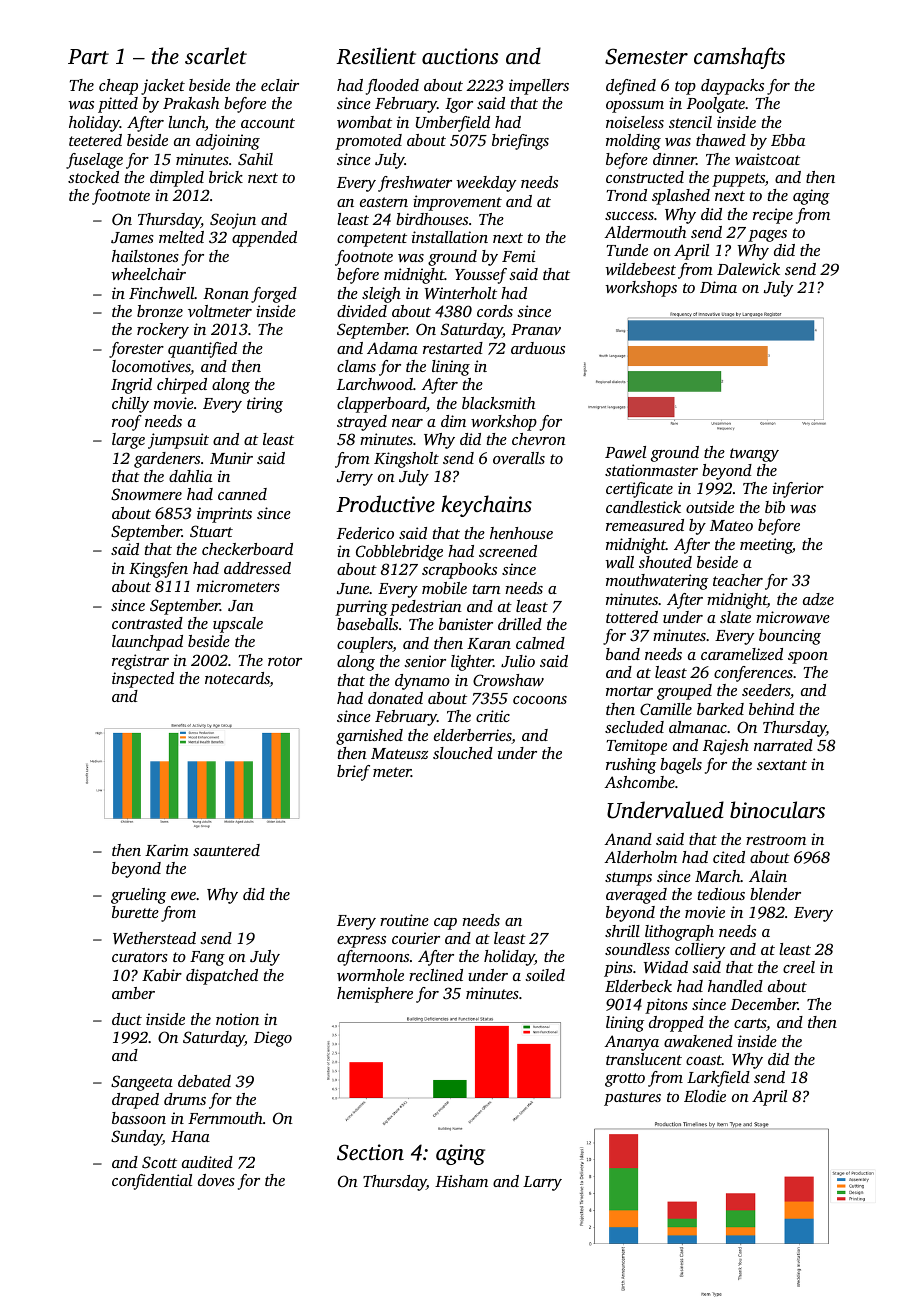 This page has height=1316, width=908. What do you see at coordinates (131, 386) in the page?
I see `Ingrid` at bounding box center [131, 386].
